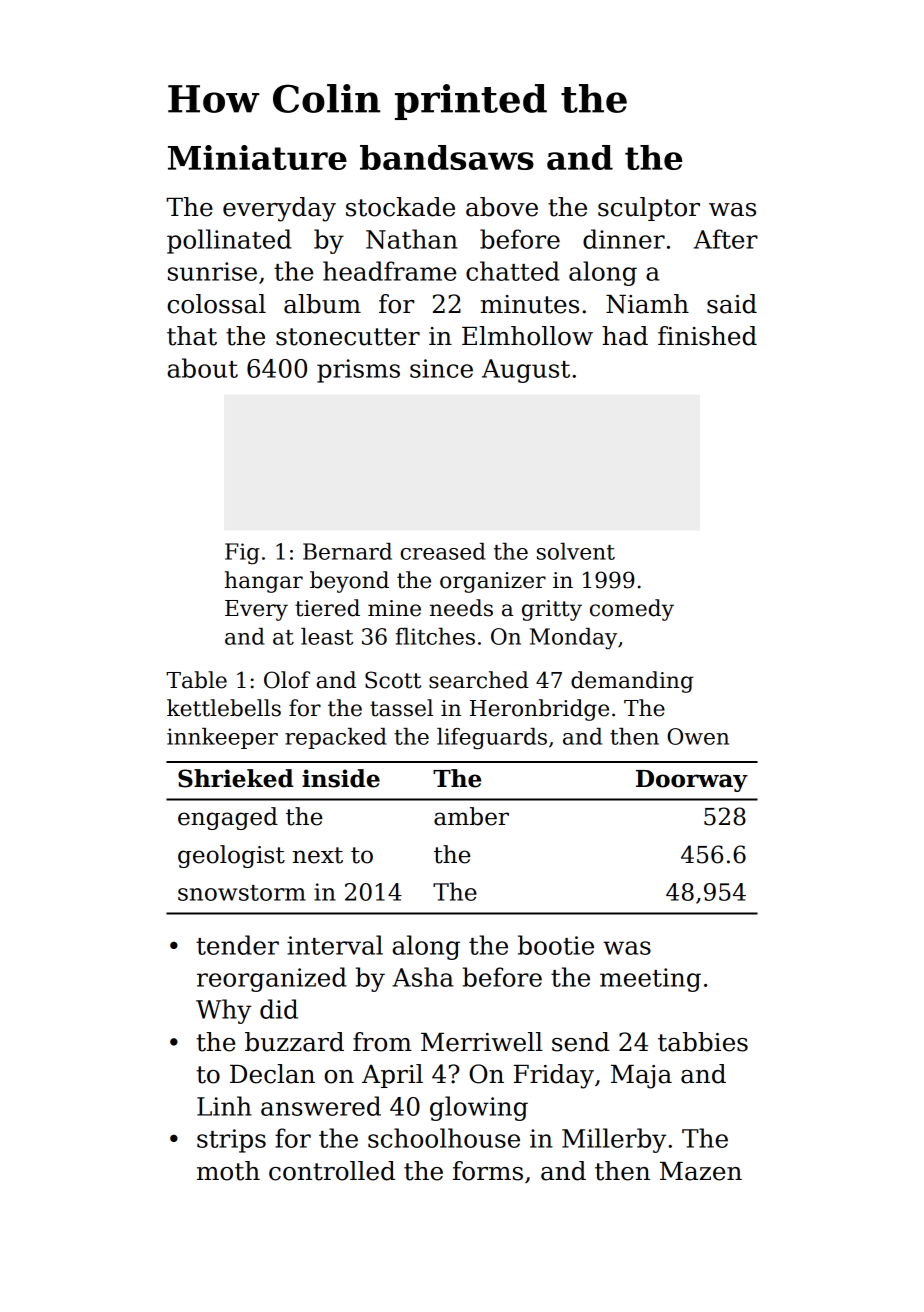 The height and width of the image is (1312, 924). What do you see at coordinates (228, 1171) in the image?
I see `moth` at bounding box center [228, 1171].
